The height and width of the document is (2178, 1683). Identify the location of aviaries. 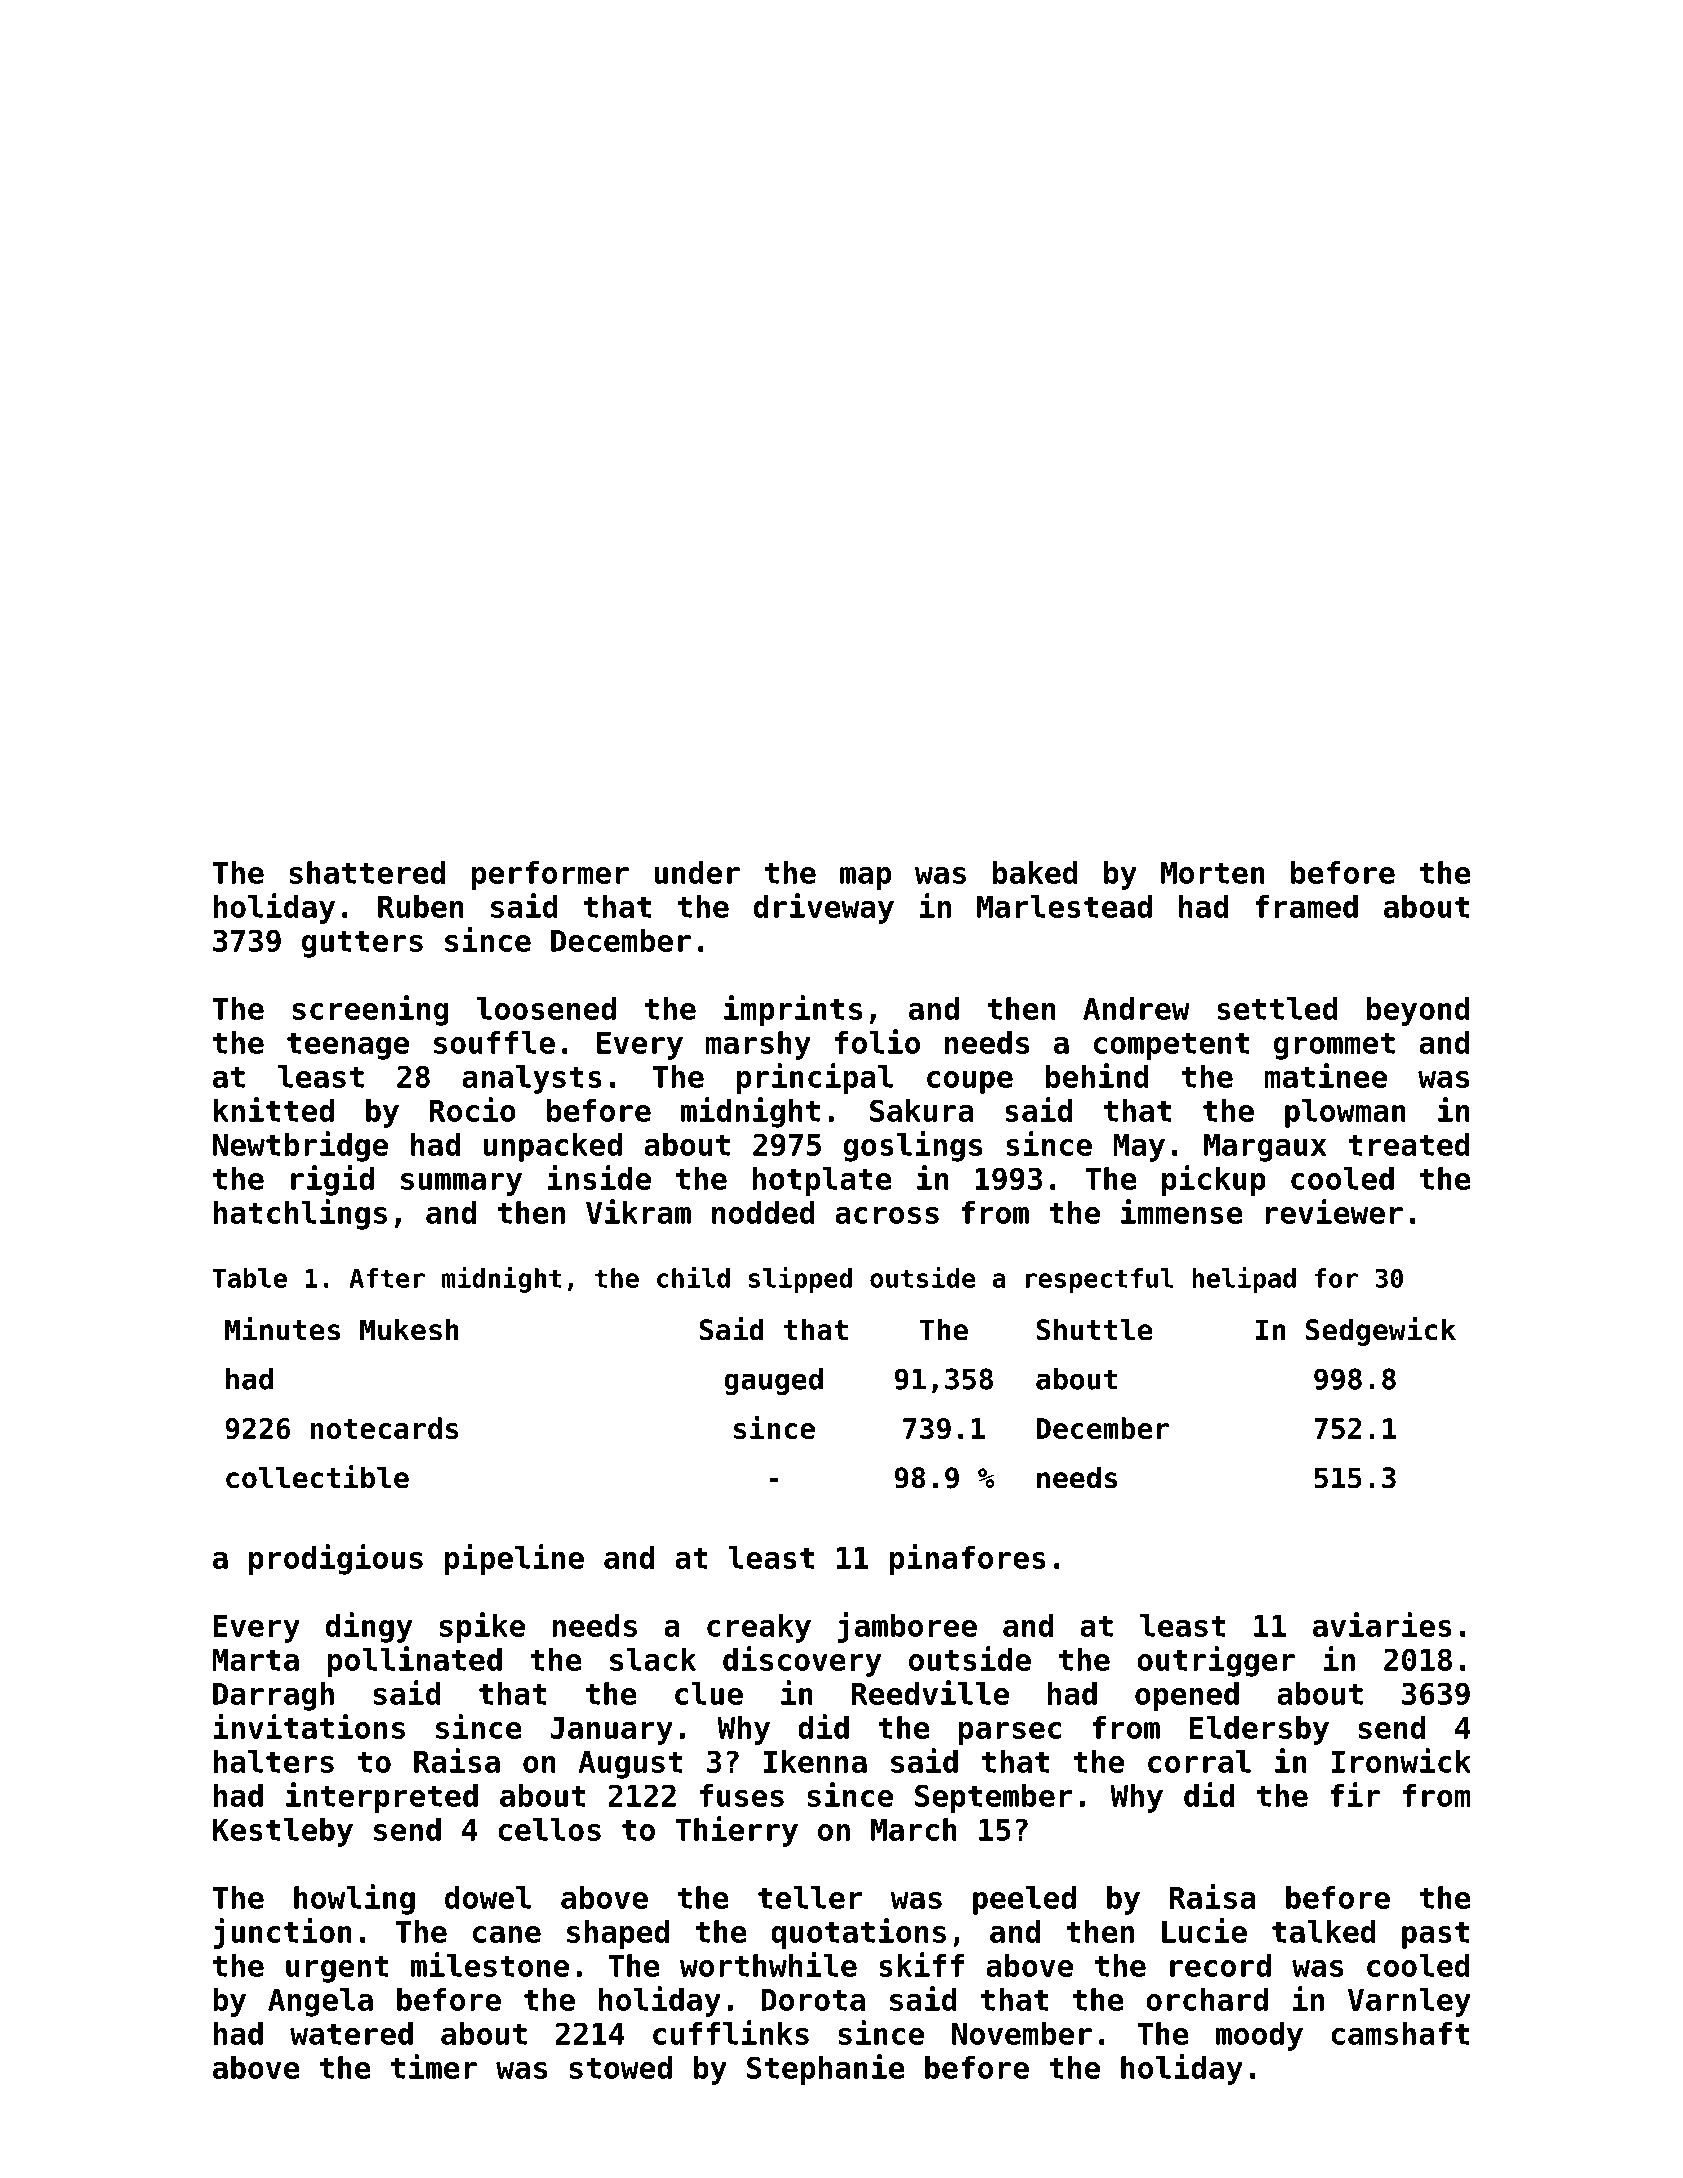
(1382, 1624).
